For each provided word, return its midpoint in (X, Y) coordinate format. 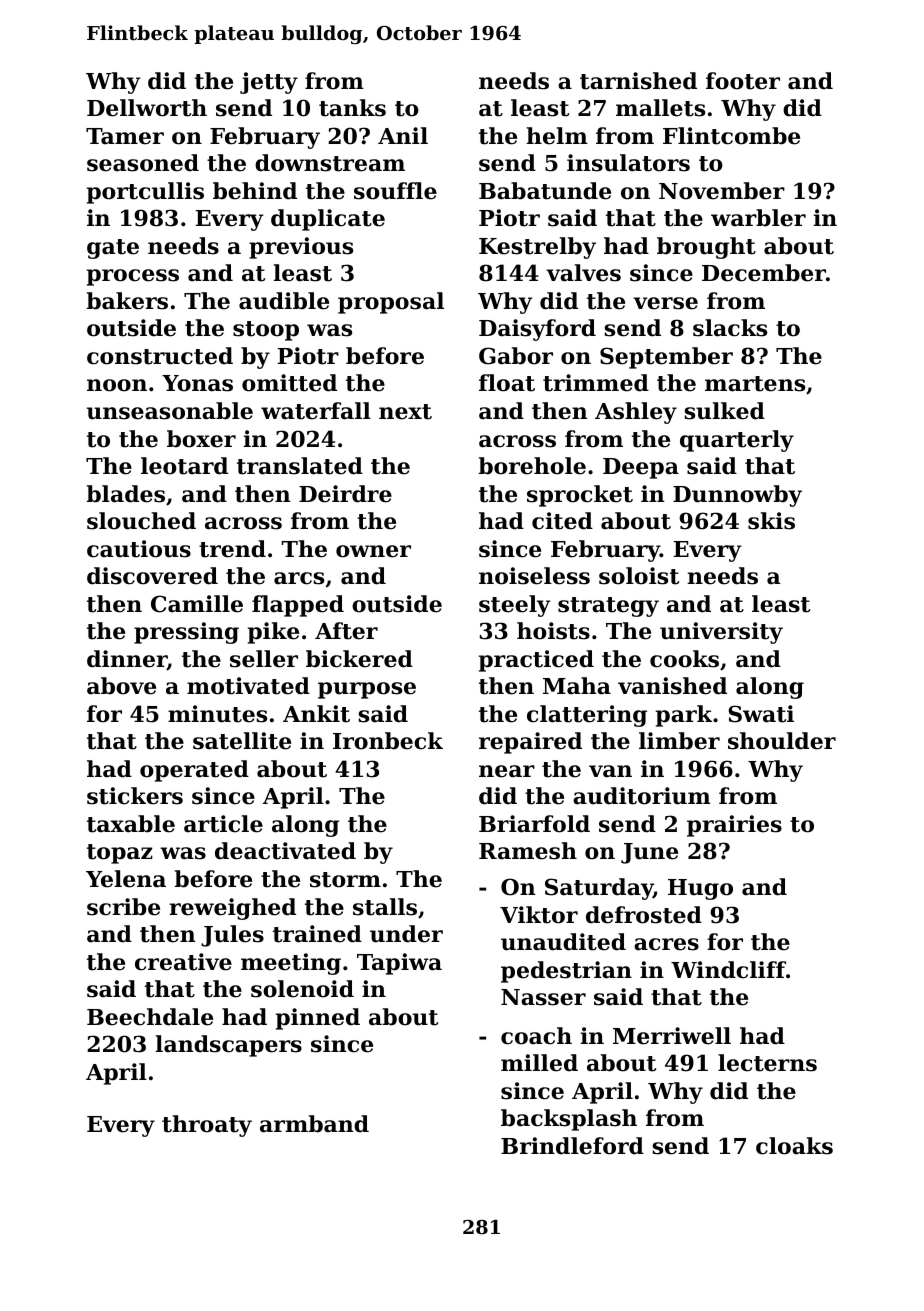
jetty (269, 83)
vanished (672, 686)
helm (557, 136)
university (721, 633)
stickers (135, 796)
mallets (660, 108)
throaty (207, 1126)
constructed (160, 356)
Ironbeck (388, 741)
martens (755, 384)
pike (273, 633)
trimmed (596, 383)
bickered (359, 659)
